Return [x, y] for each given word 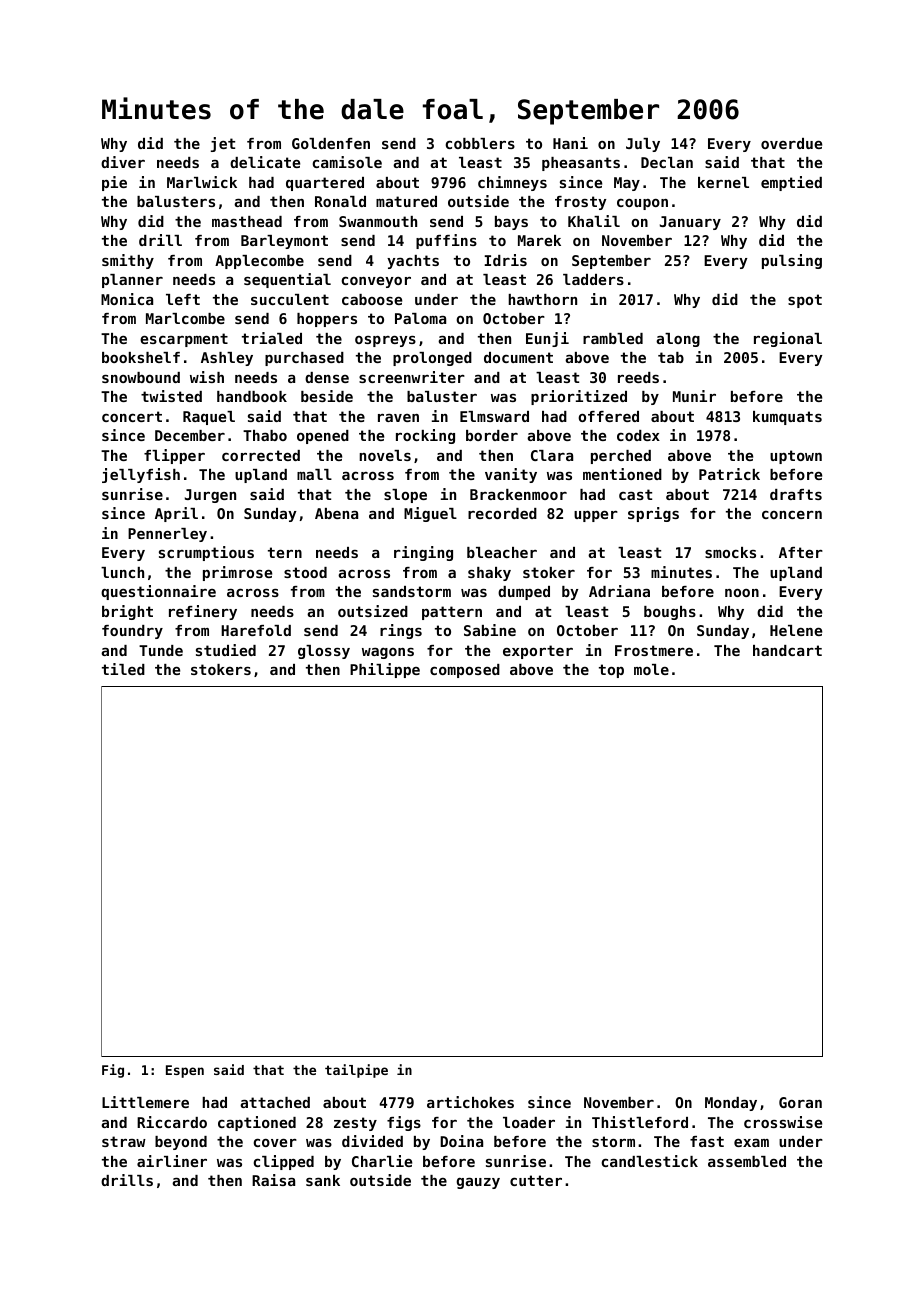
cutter [536, 1180]
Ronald [340, 201]
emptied [791, 183]
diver [123, 162]
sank [323, 1180]
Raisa [273, 1180]
